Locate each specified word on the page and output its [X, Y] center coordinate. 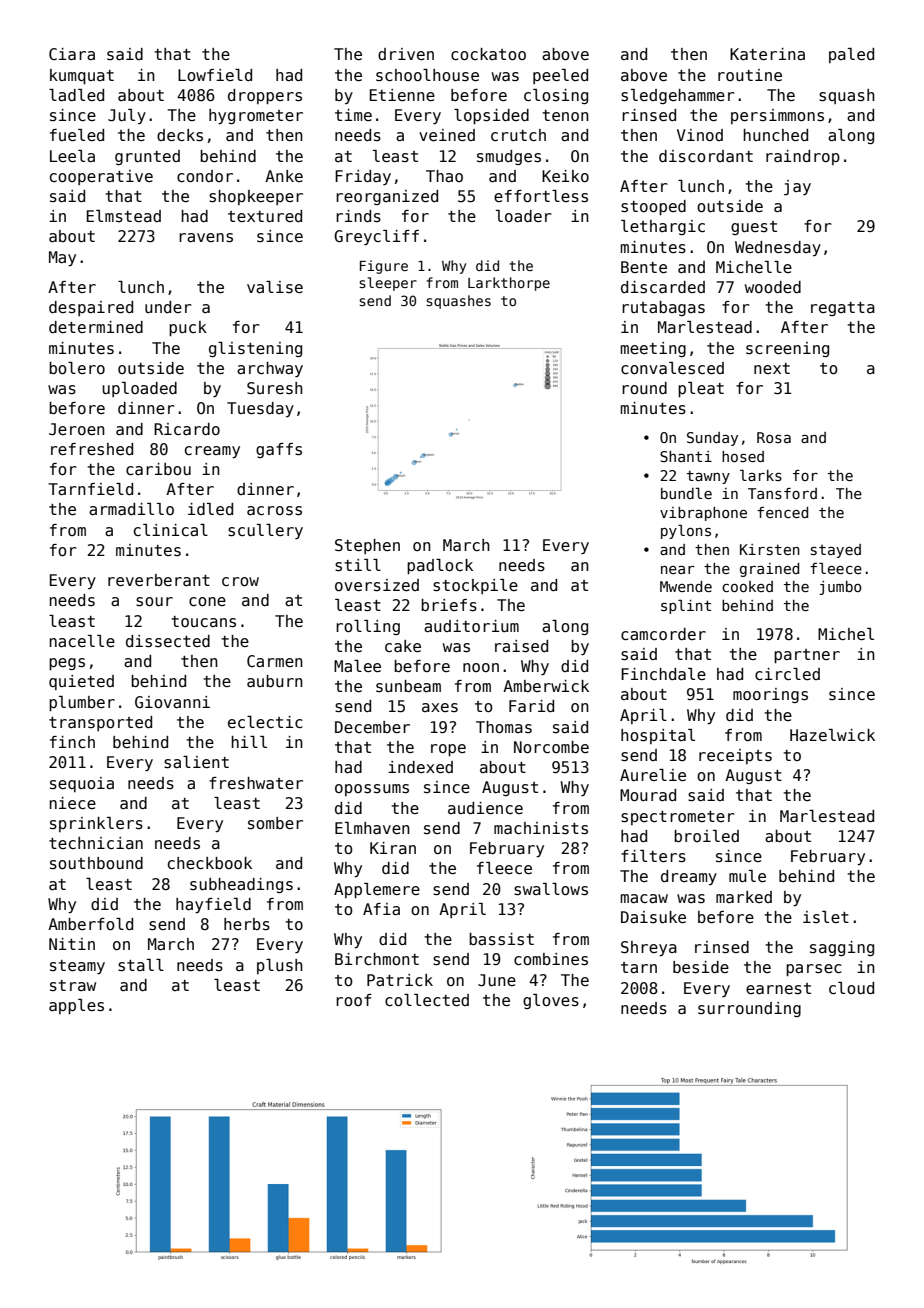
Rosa [774, 437]
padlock [440, 566]
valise [275, 287]
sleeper [388, 284]
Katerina [767, 54]
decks [180, 135]
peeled [560, 76]
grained [769, 570]
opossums [372, 790]
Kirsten [770, 549]
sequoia [82, 784]
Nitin [72, 944]
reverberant [159, 580]
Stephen [367, 546]
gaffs [279, 450]
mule [747, 876]
